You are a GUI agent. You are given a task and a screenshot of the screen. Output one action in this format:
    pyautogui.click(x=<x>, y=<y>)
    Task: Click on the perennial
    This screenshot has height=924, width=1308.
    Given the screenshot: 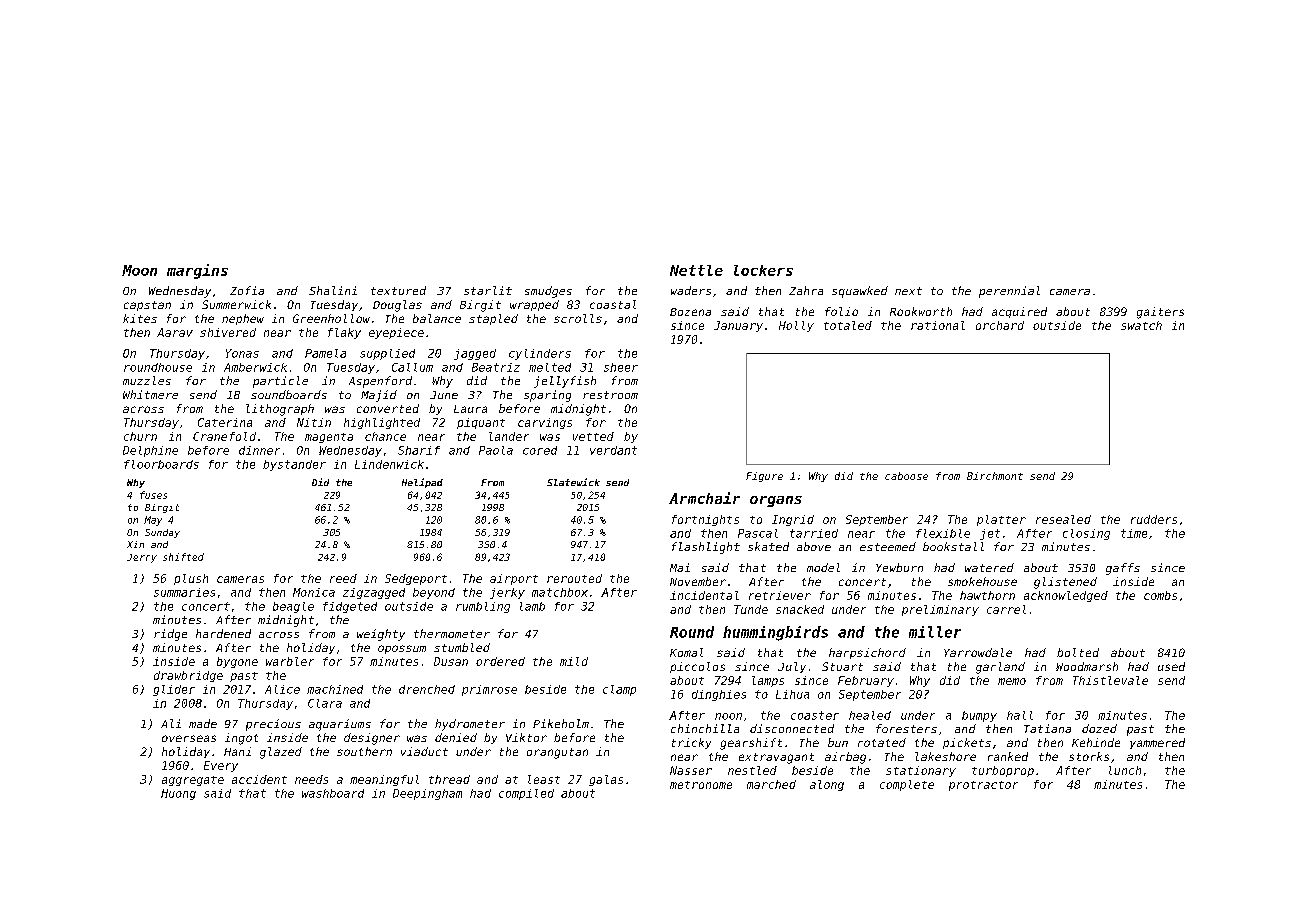 What is the action you would take?
    pyautogui.click(x=1009, y=292)
